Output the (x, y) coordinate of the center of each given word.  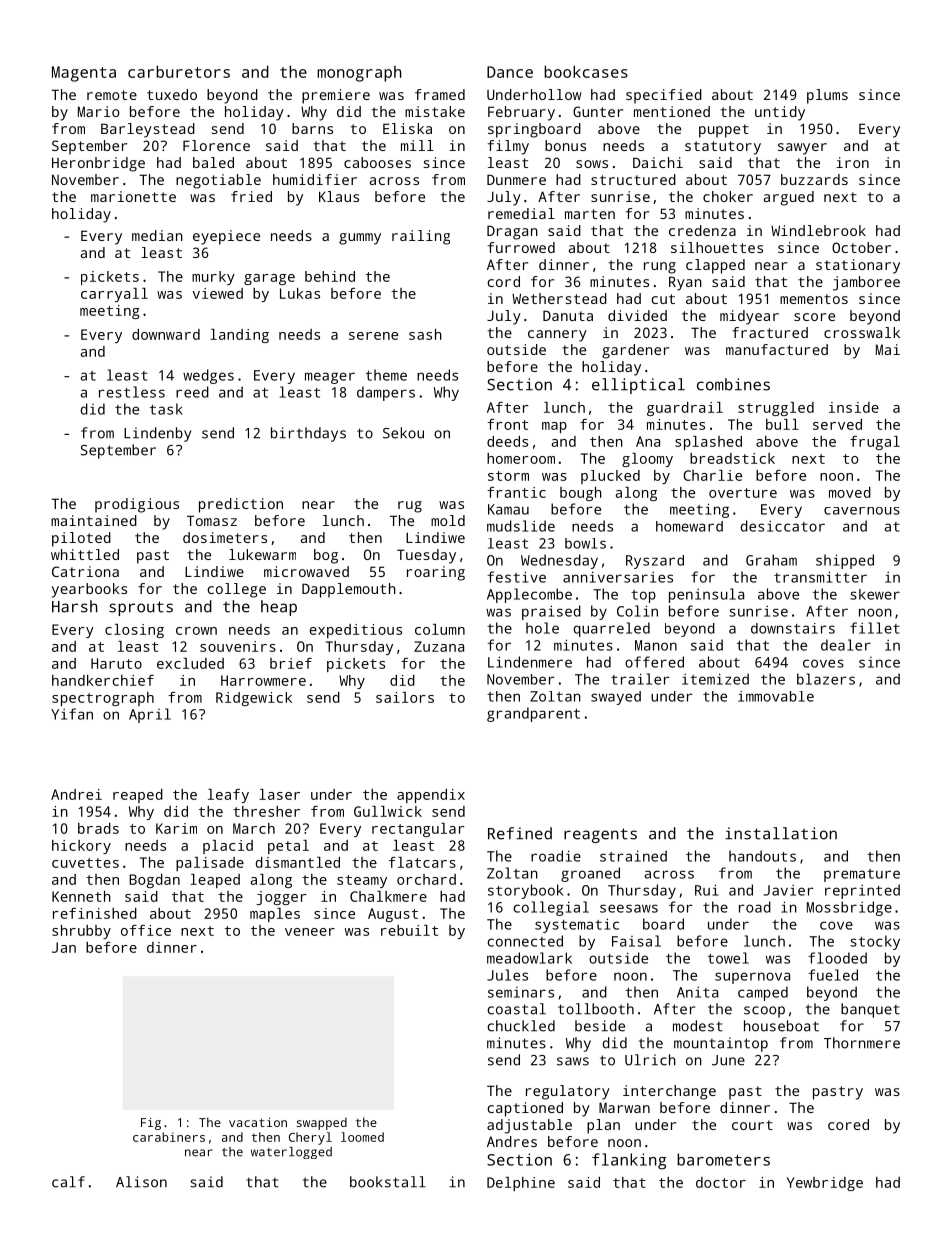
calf (68, 1182)
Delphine (521, 1184)
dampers (386, 393)
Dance (510, 72)
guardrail (685, 409)
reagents (600, 835)
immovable (776, 696)
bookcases (586, 71)
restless (132, 392)
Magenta (84, 74)
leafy (228, 796)
